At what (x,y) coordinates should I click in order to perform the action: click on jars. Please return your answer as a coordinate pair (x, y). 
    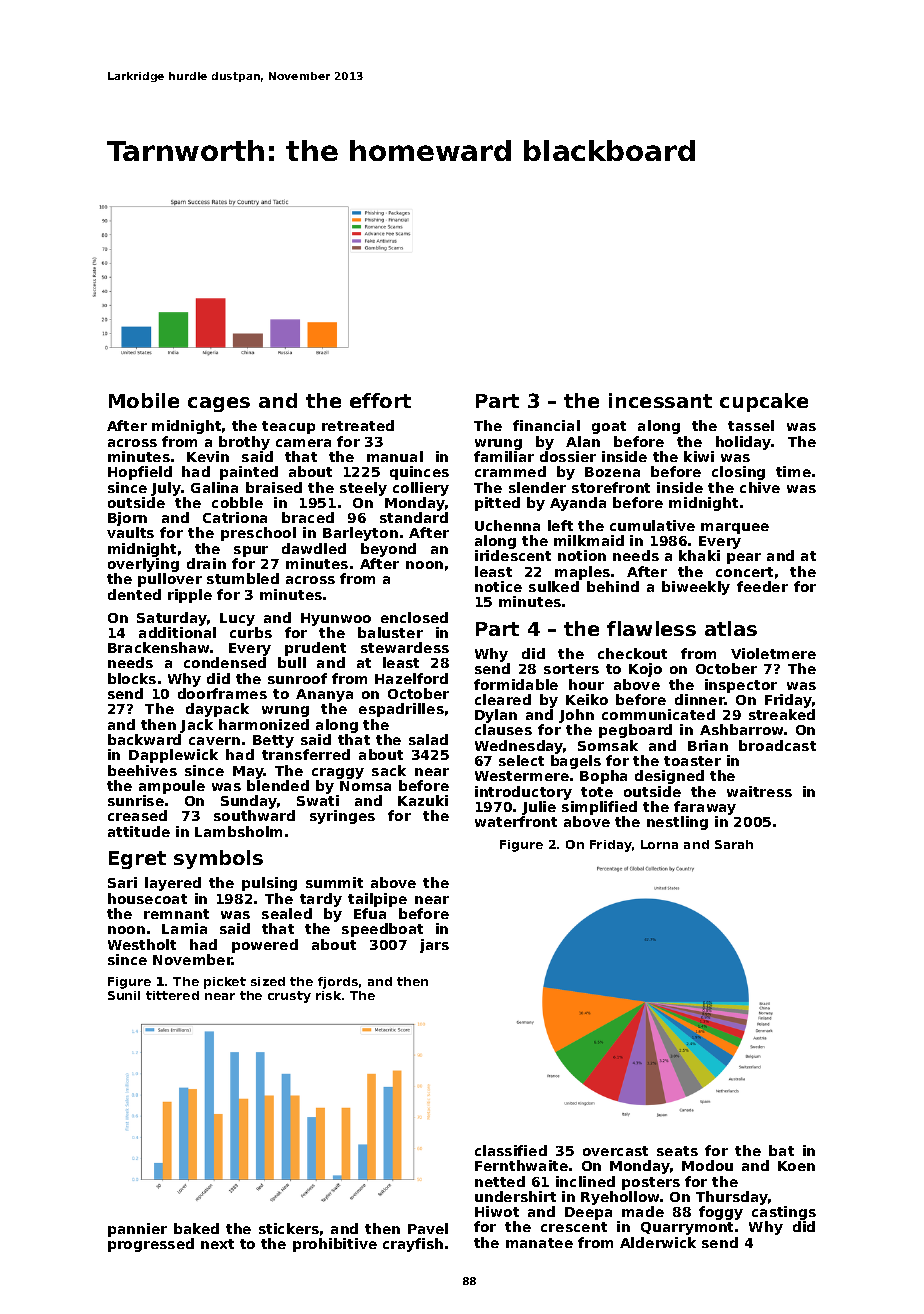
    Looking at the image, I should click on (434, 946).
